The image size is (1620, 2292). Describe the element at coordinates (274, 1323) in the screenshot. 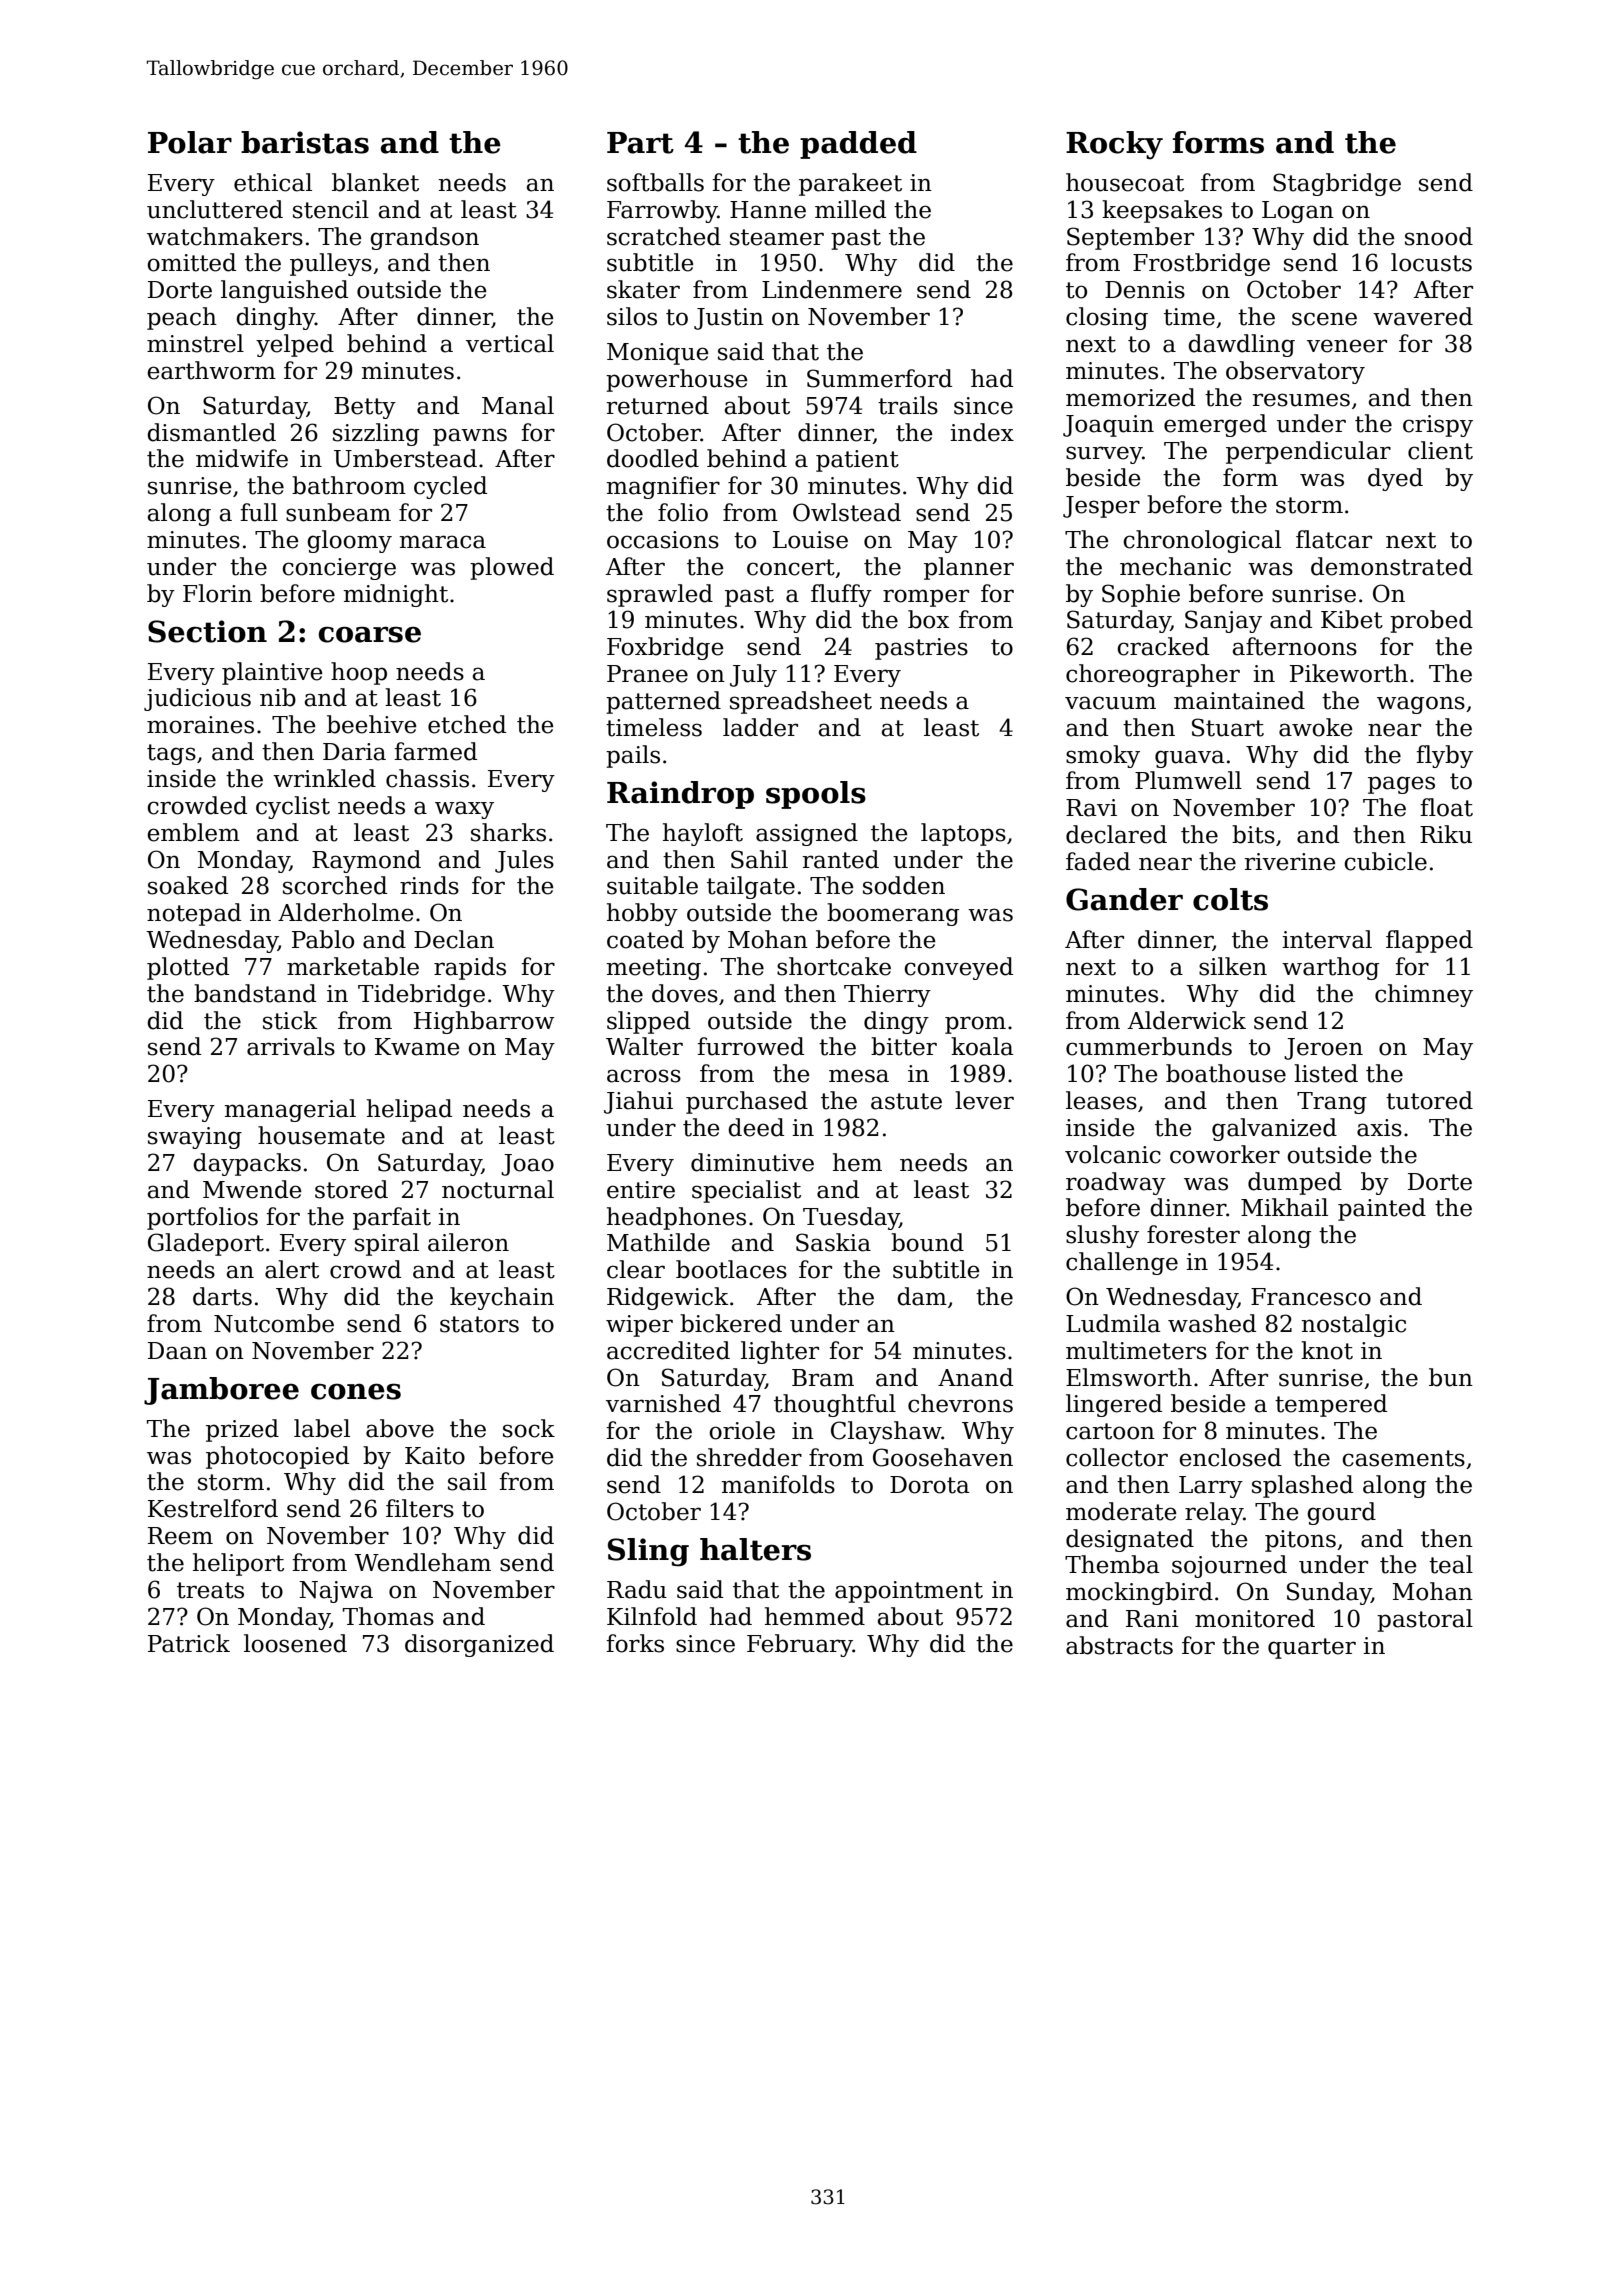

I see `Nutcombe` at that location.
